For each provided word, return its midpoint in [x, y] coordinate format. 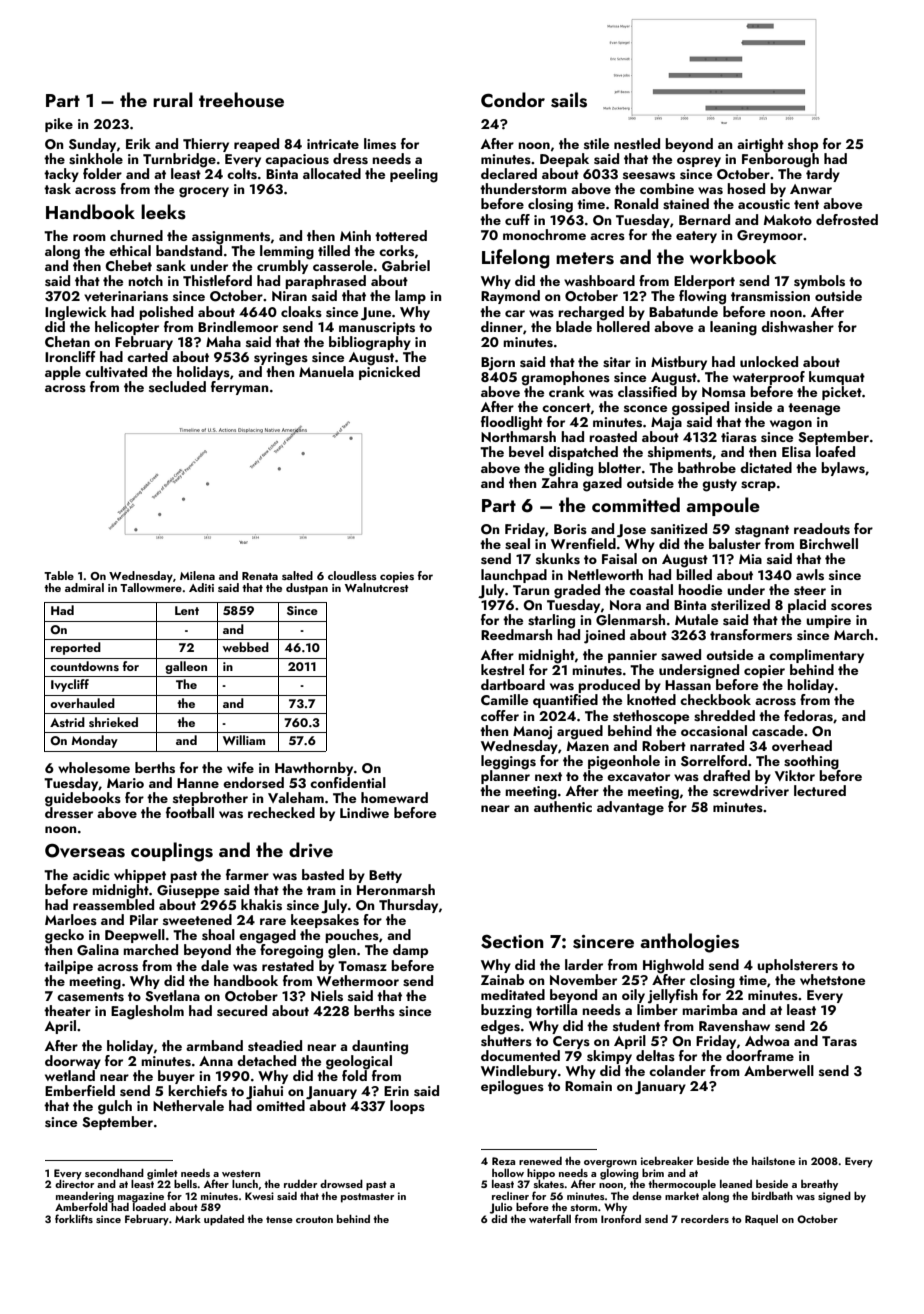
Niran [289, 296]
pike [59, 125]
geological [359, 1062]
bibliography [370, 343]
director [74, 1183]
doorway [73, 1062]
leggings [508, 762]
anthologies [689, 943]
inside [753, 407]
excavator [638, 777]
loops [407, 1107]
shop [803, 145]
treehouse [241, 100]
